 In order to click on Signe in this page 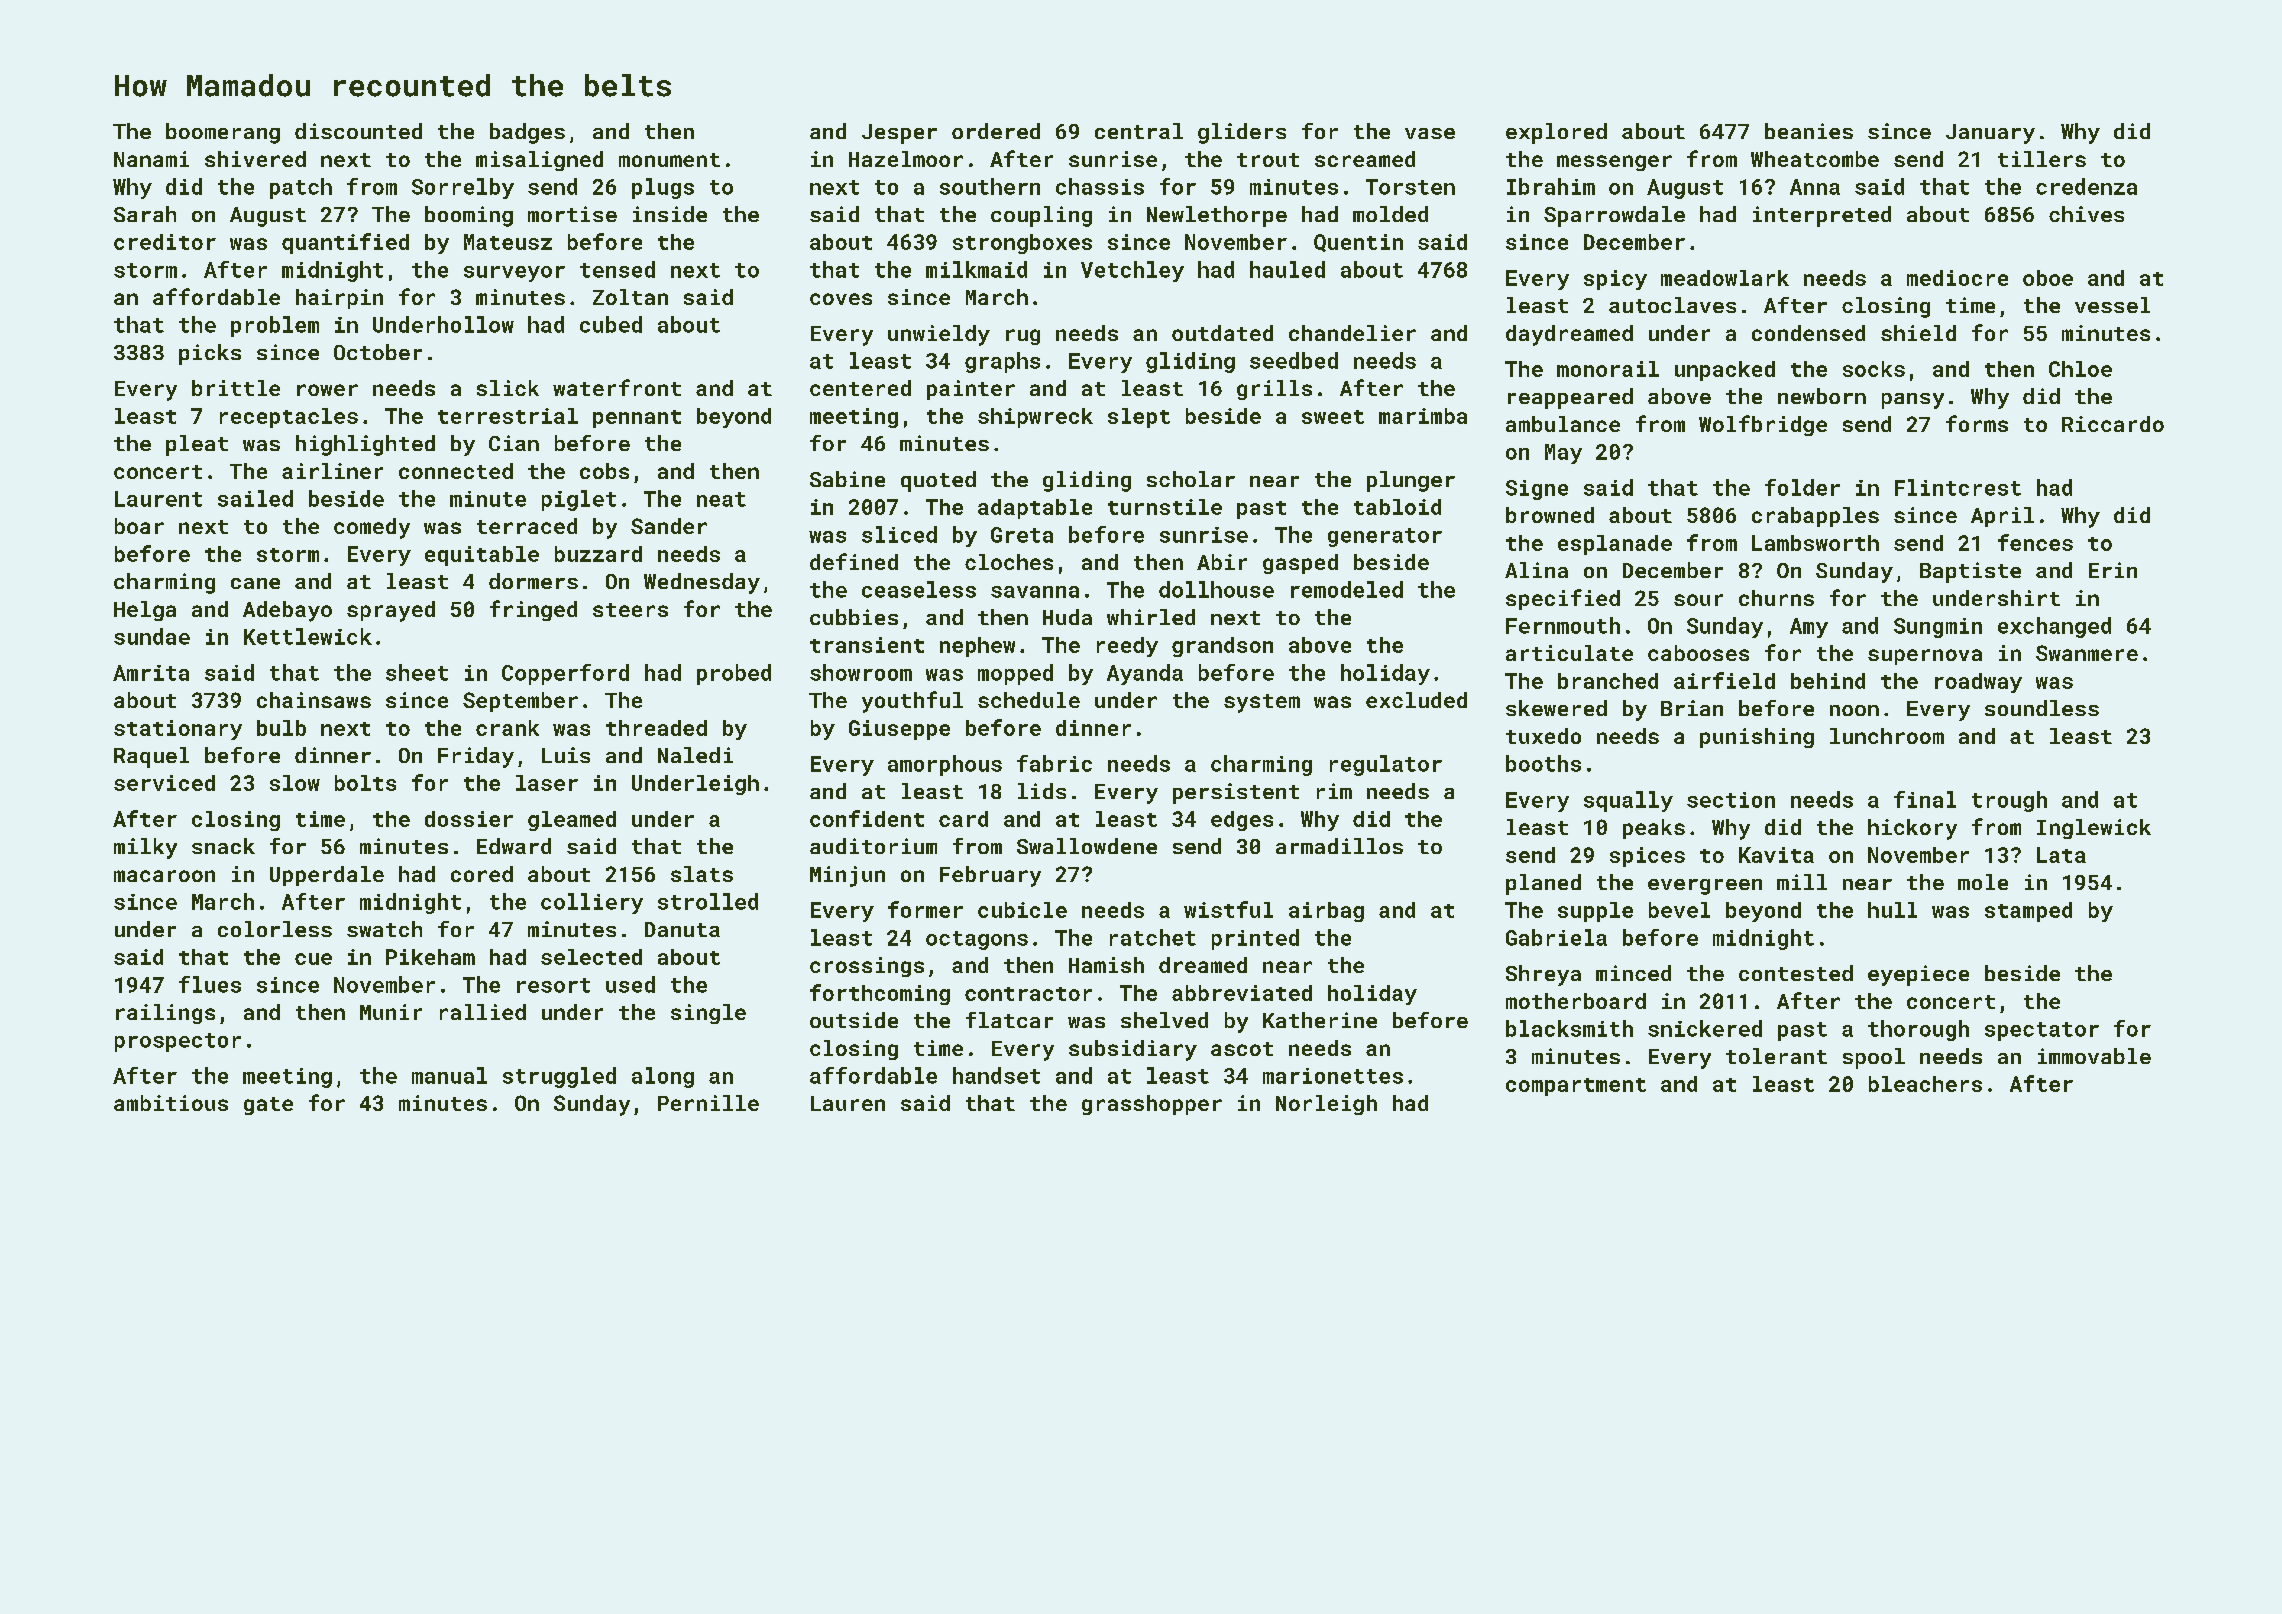, I will do `click(1537, 490)`.
